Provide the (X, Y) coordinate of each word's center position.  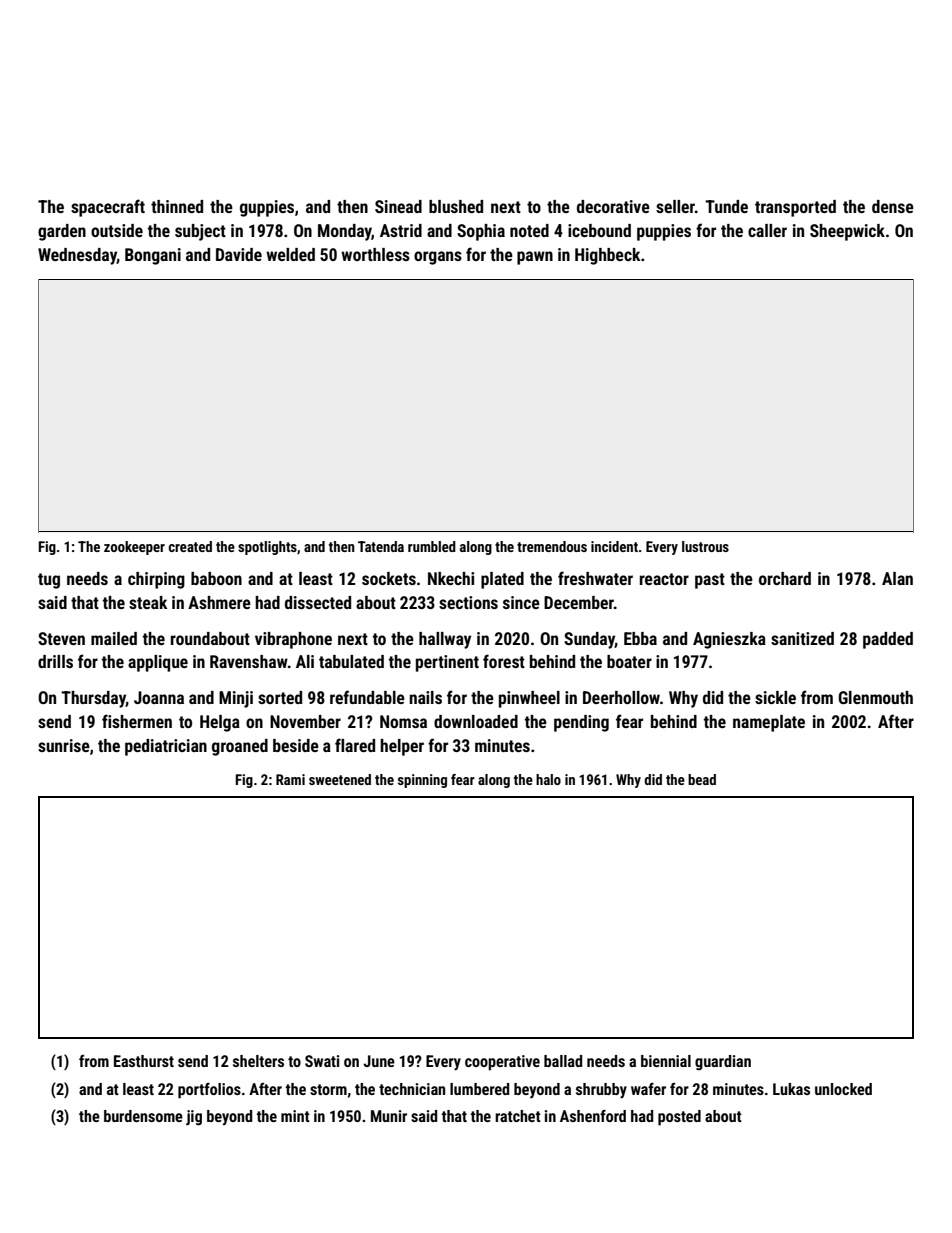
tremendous (552, 546)
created (190, 546)
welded (290, 254)
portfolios (209, 1090)
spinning (422, 781)
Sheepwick (847, 232)
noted (529, 230)
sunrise (64, 745)
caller (767, 230)
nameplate (769, 723)
